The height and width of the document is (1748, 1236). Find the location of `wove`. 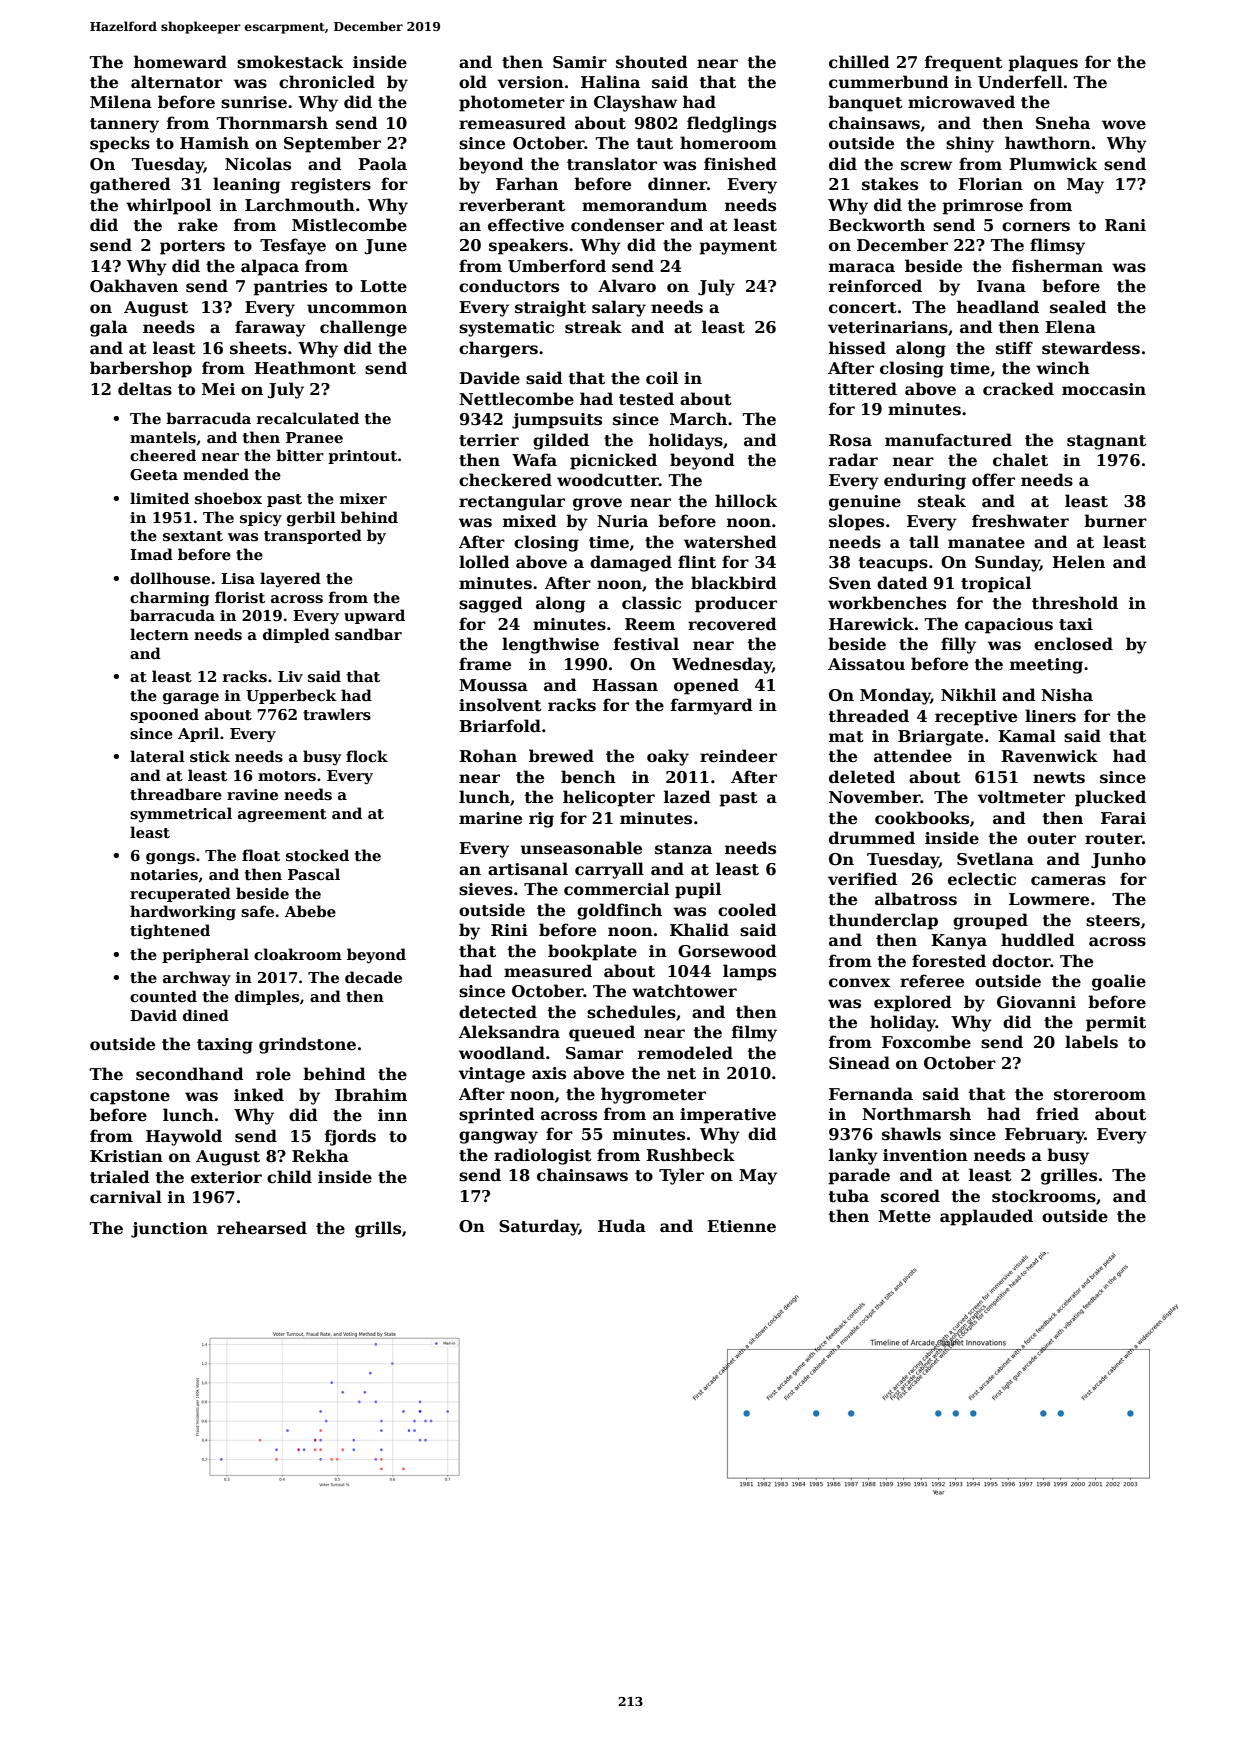

wove is located at coordinates (1124, 125).
